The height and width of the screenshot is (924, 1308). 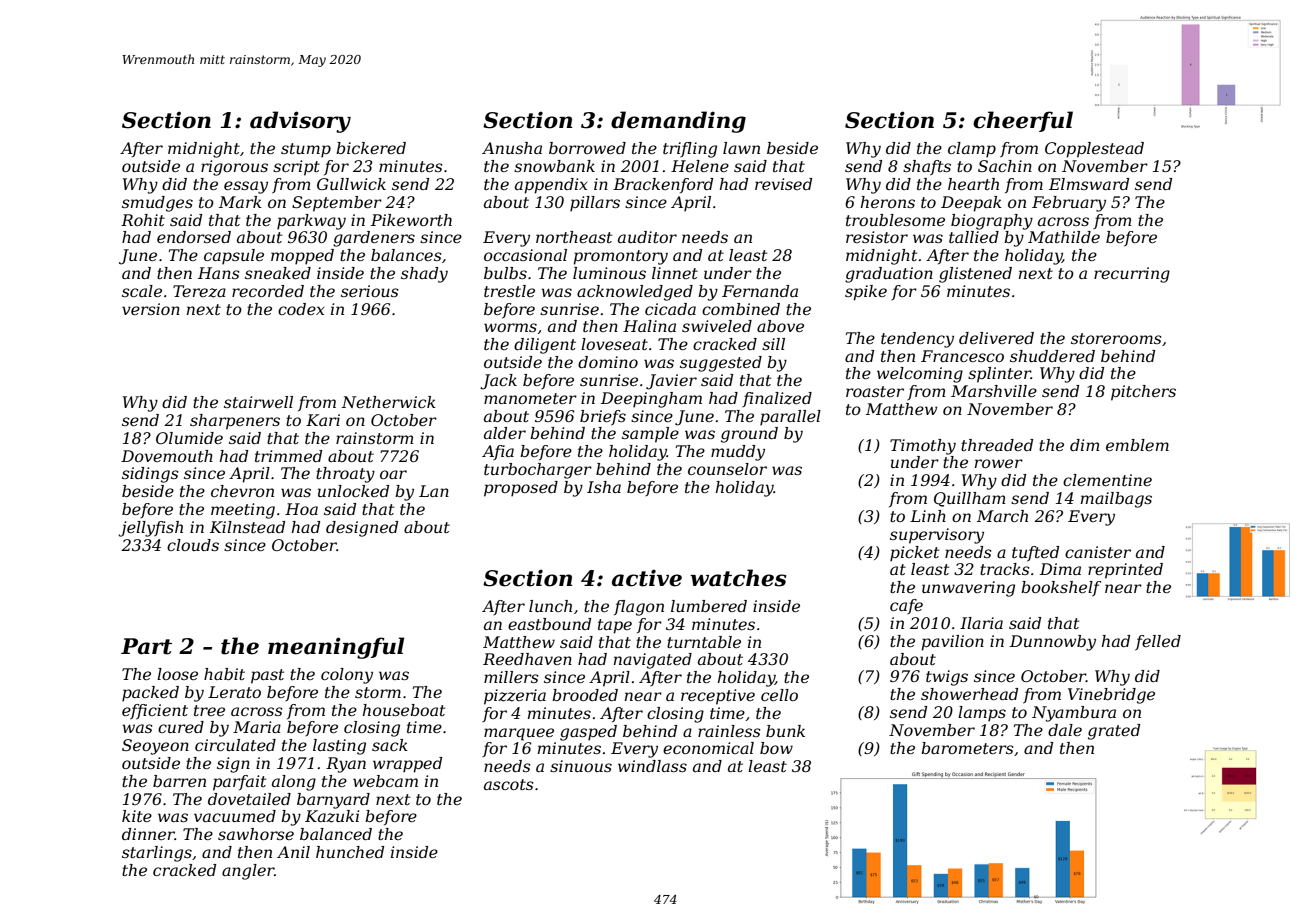 What do you see at coordinates (700, 166) in the screenshot?
I see `Helene` at bounding box center [700, 166].
